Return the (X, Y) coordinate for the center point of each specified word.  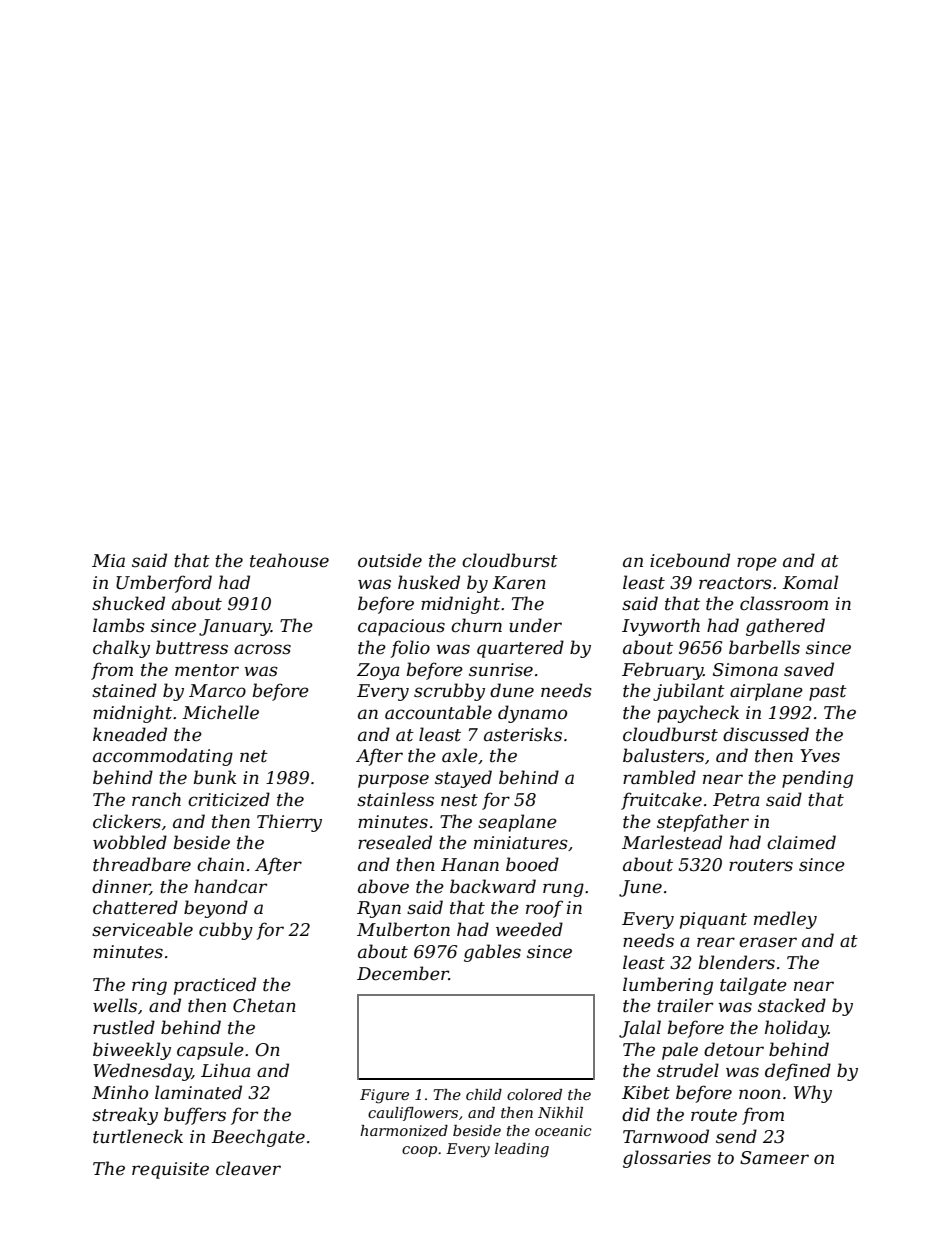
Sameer (774, 1158)
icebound (690, 560)
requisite (170, 1170)
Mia (108, 560)
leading (522, 1150)
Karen (519, 583)
